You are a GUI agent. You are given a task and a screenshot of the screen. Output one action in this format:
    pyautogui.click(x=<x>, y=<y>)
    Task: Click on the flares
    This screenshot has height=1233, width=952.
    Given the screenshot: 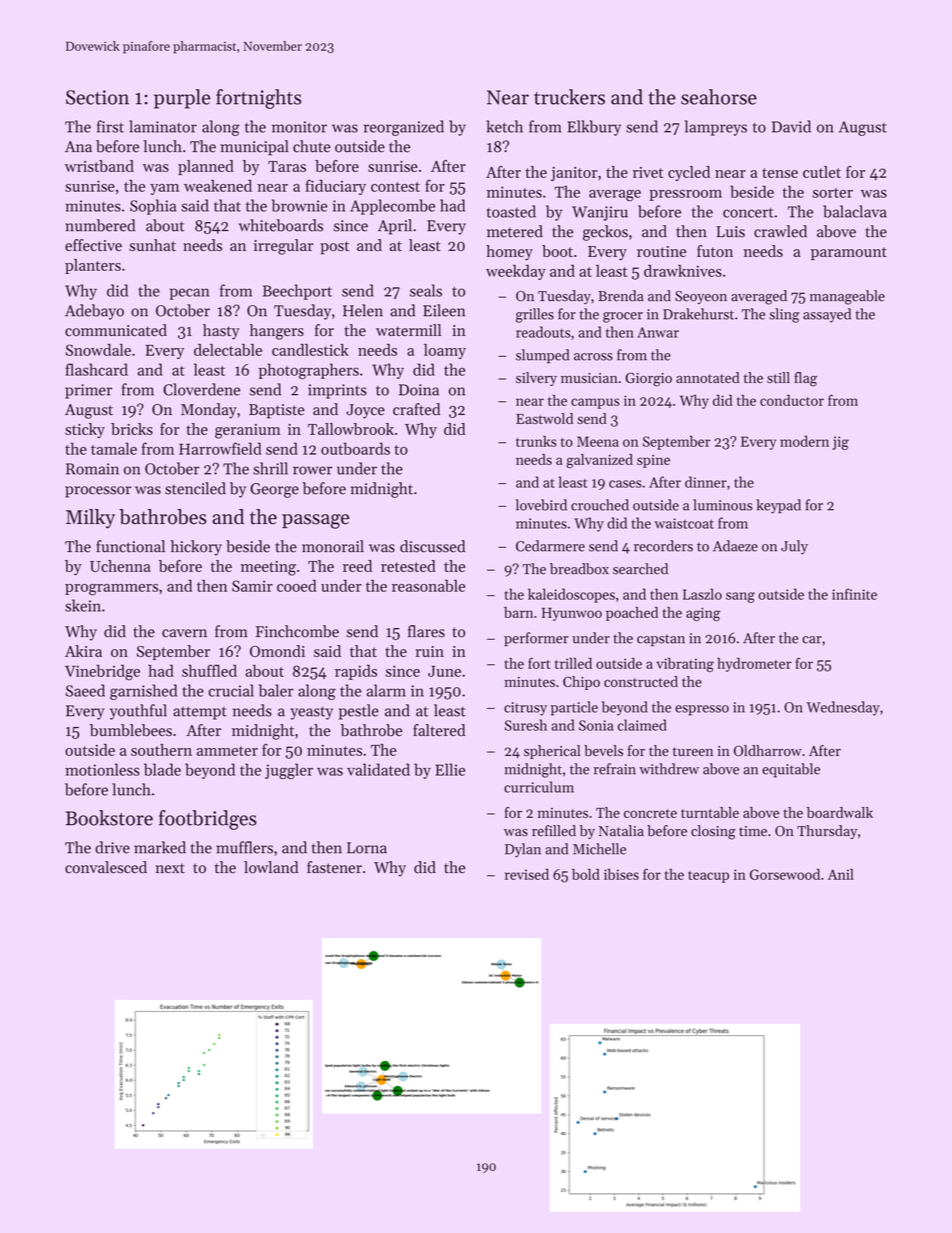 What is the action you would take?
    pyautogui.click(x=426, y=631)
